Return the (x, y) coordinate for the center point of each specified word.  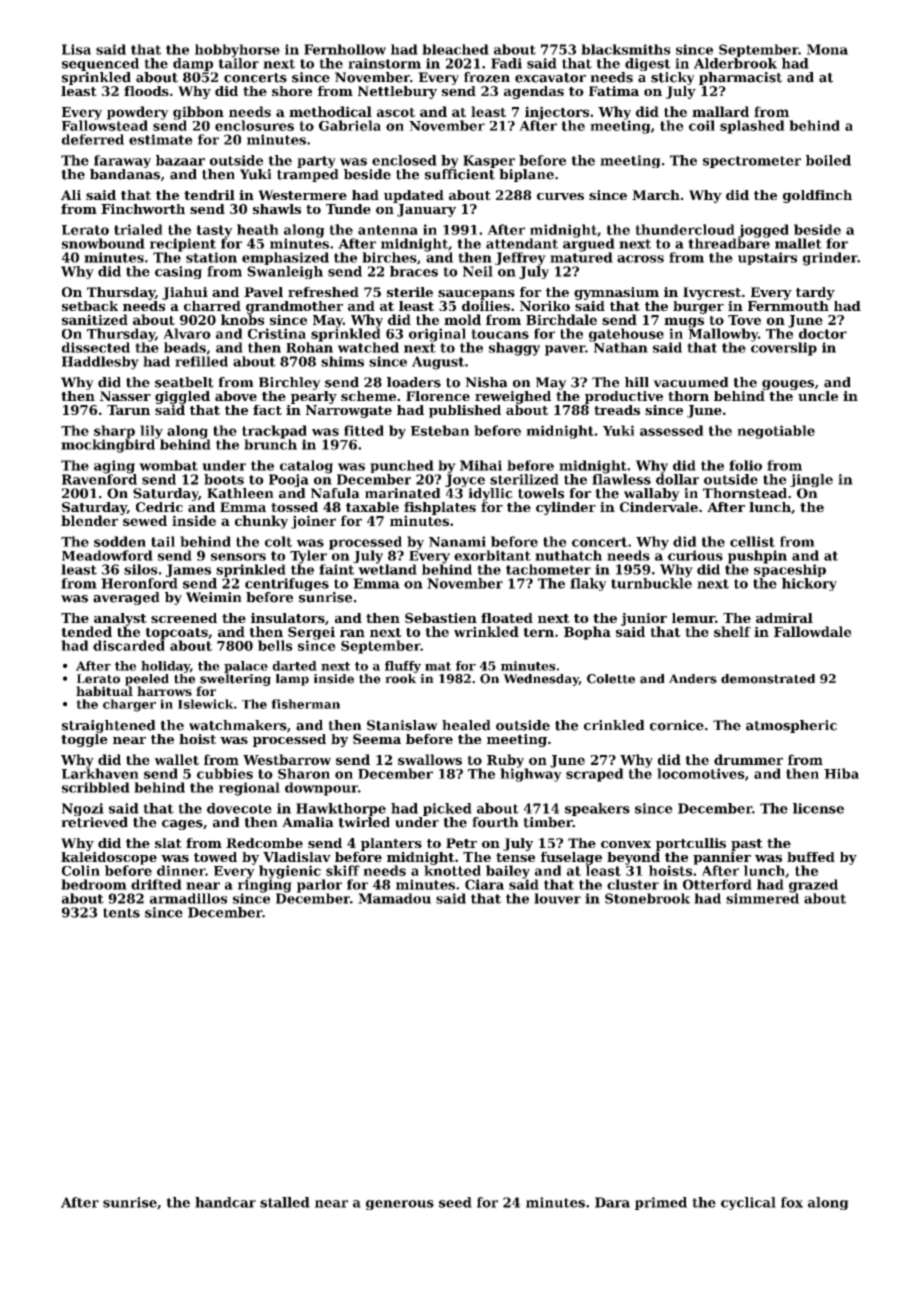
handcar (225, 1202)
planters (391, 844)
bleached (455, 49)
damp (193, 64)
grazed (813, 886)
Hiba (841, 773)
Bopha (587, 633)
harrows (164, 691)
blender (89, 520)
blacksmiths (626, 49)
